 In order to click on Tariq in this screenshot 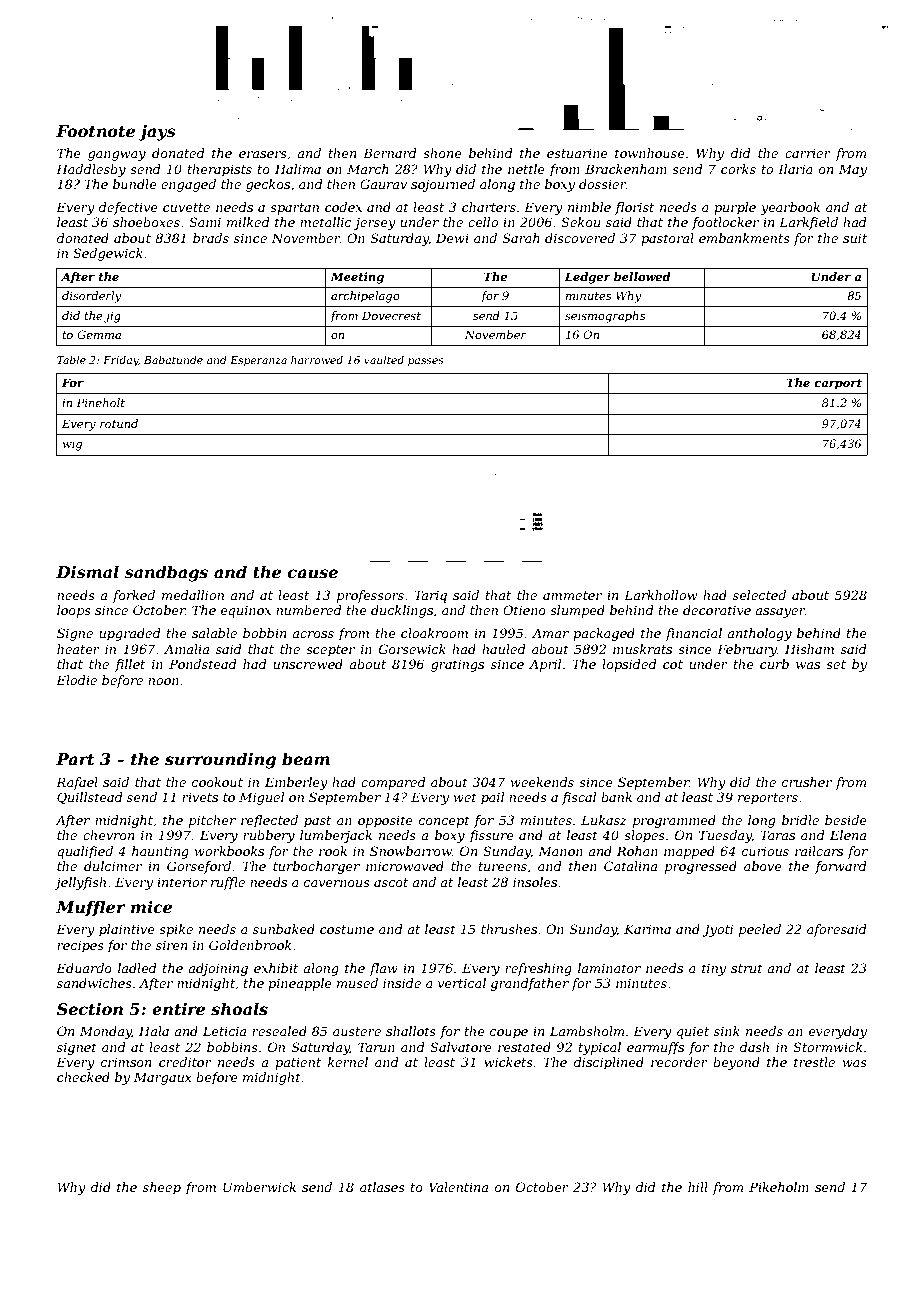, I will do `click(430, 596)`.
